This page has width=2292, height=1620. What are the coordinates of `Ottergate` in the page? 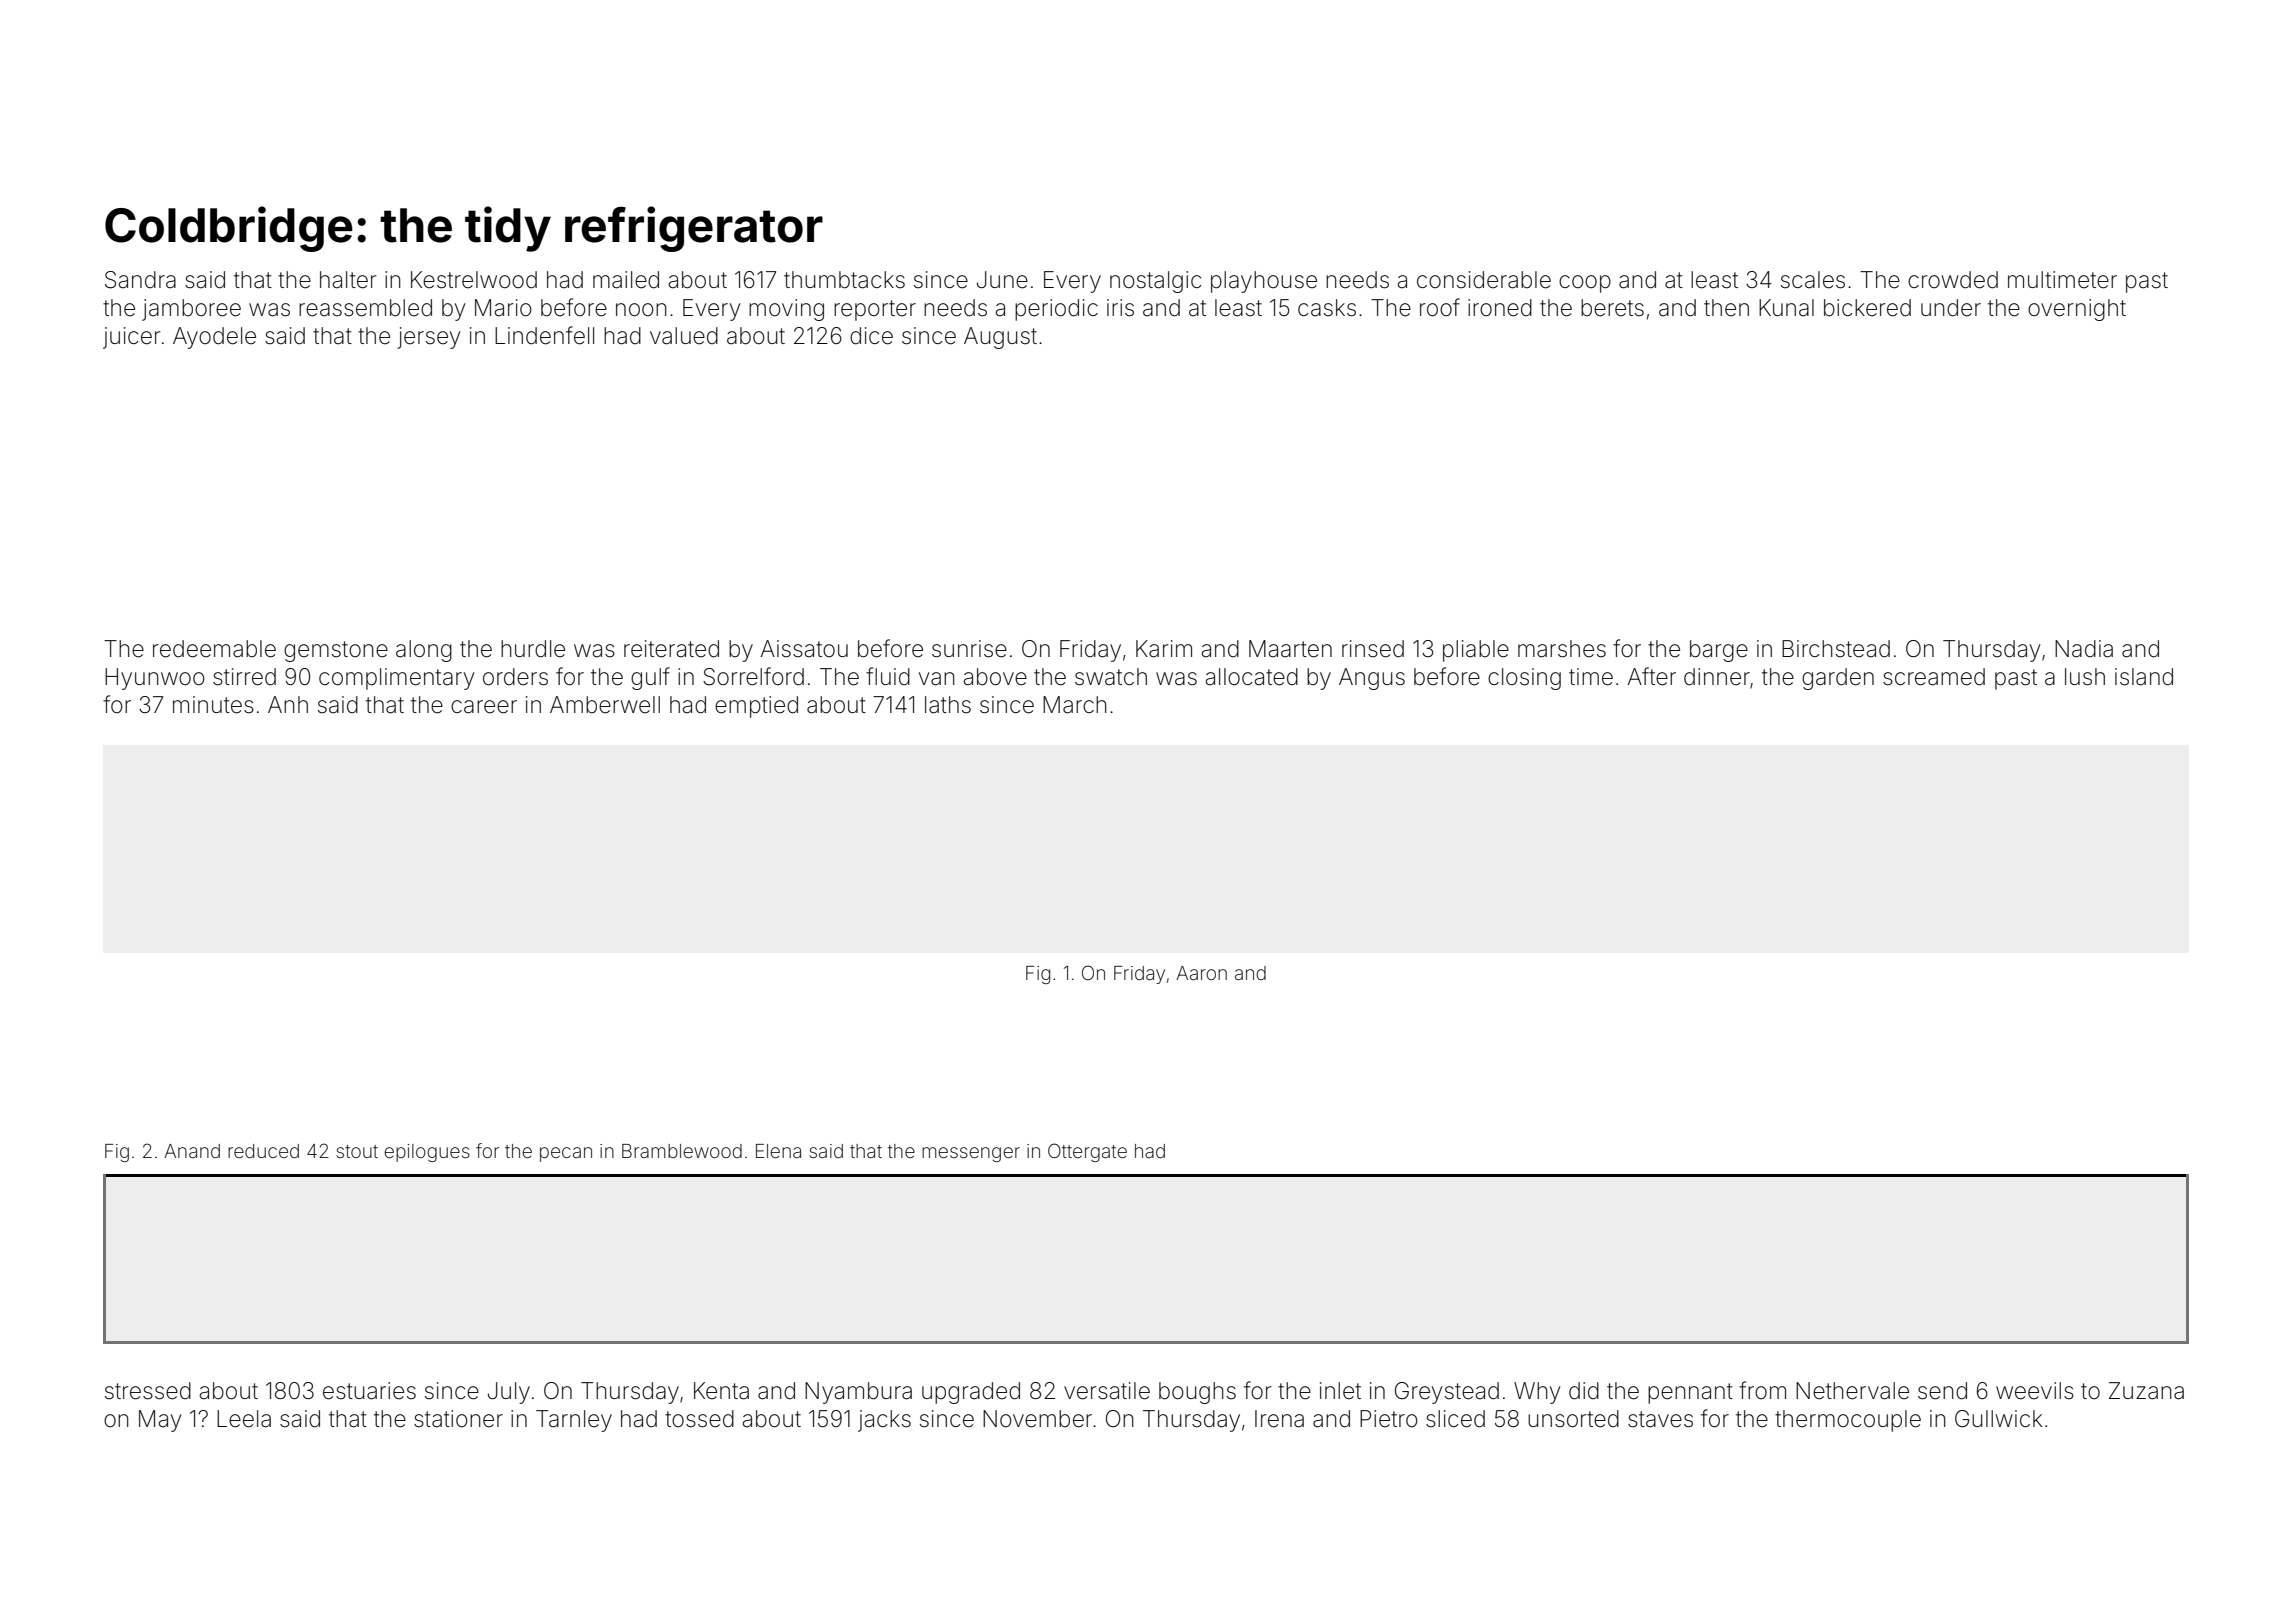 It's located at (1087, 1152).
